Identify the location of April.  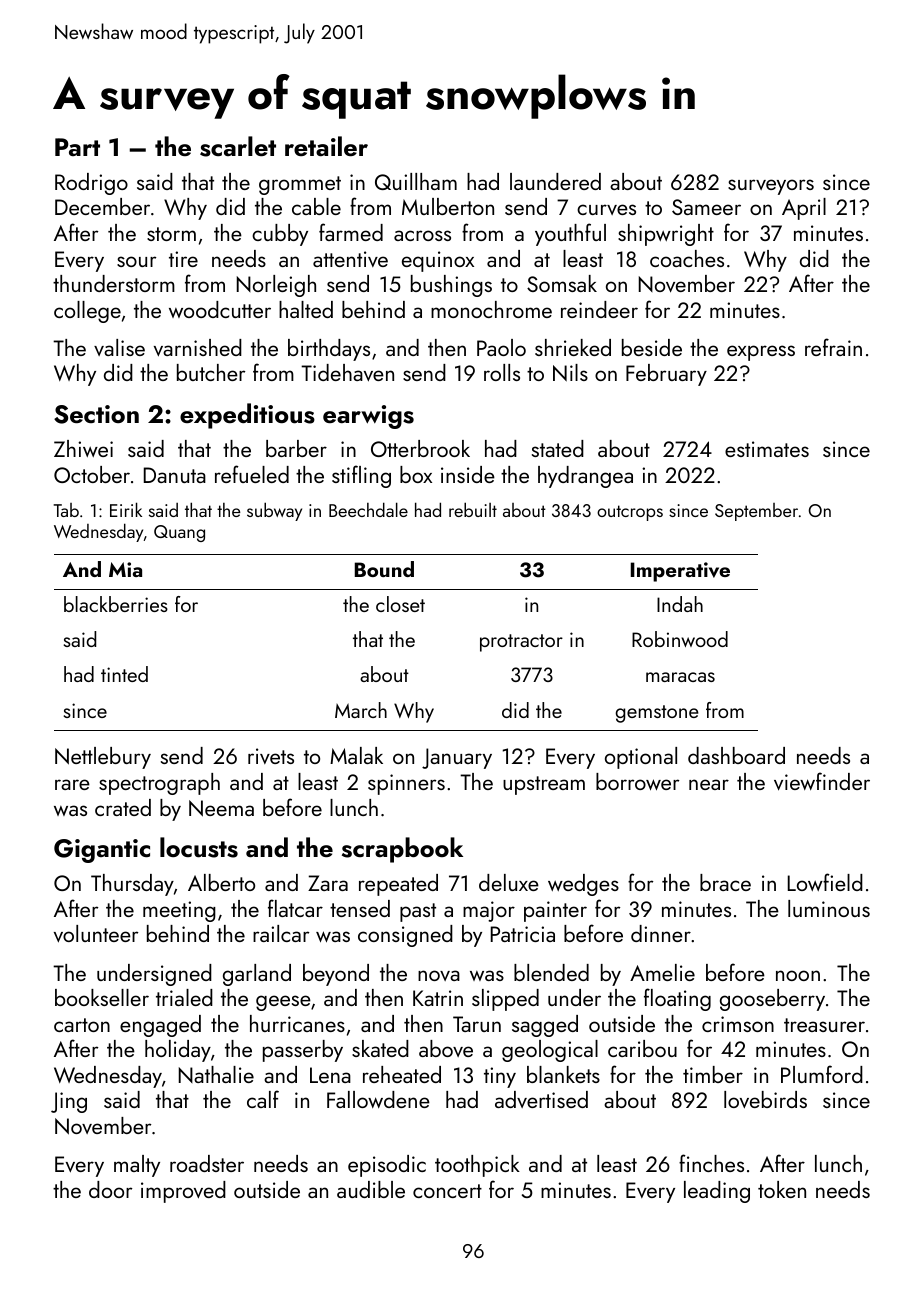
(804, 209).
